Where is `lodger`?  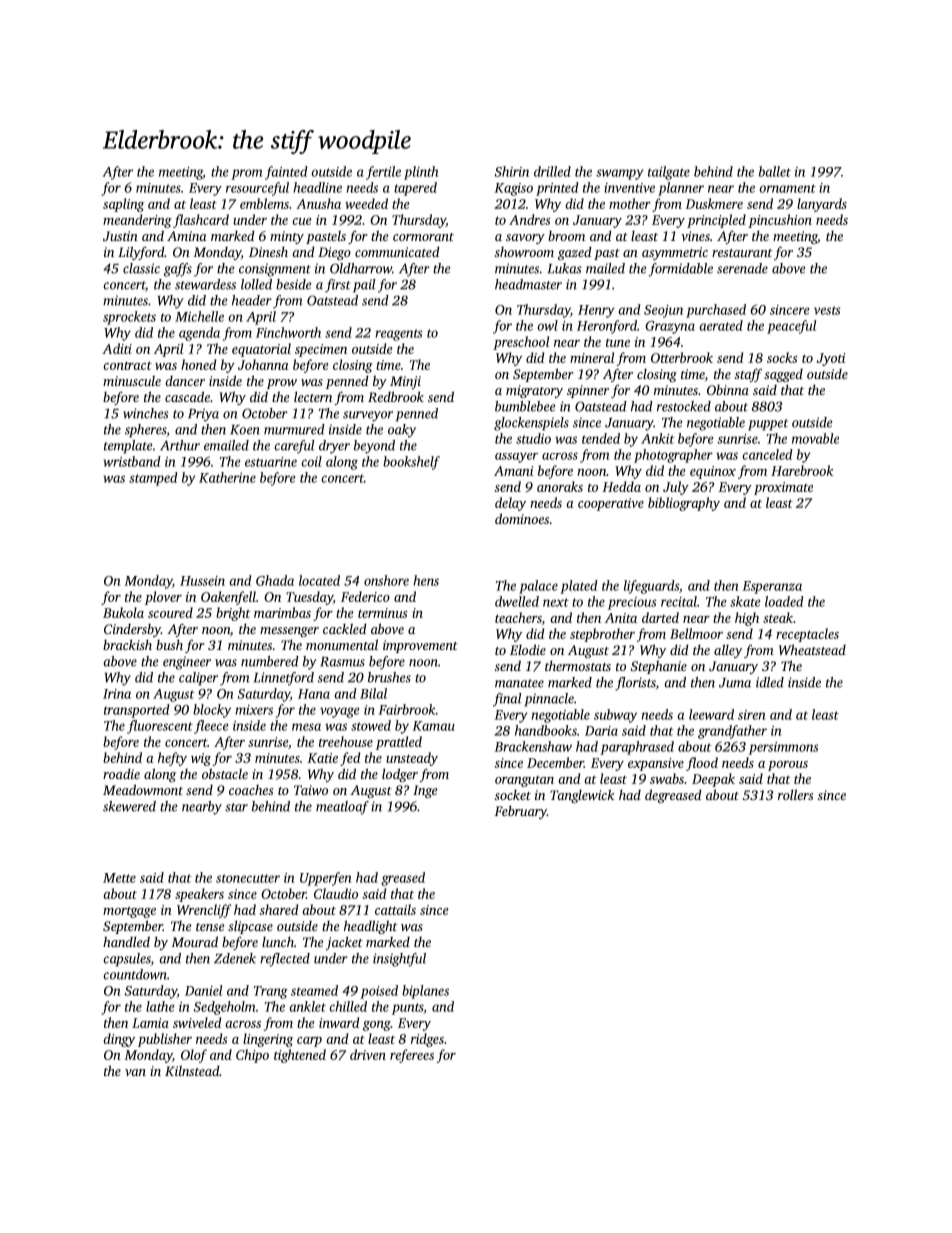
lodger is located at coordinates (400, 775).
